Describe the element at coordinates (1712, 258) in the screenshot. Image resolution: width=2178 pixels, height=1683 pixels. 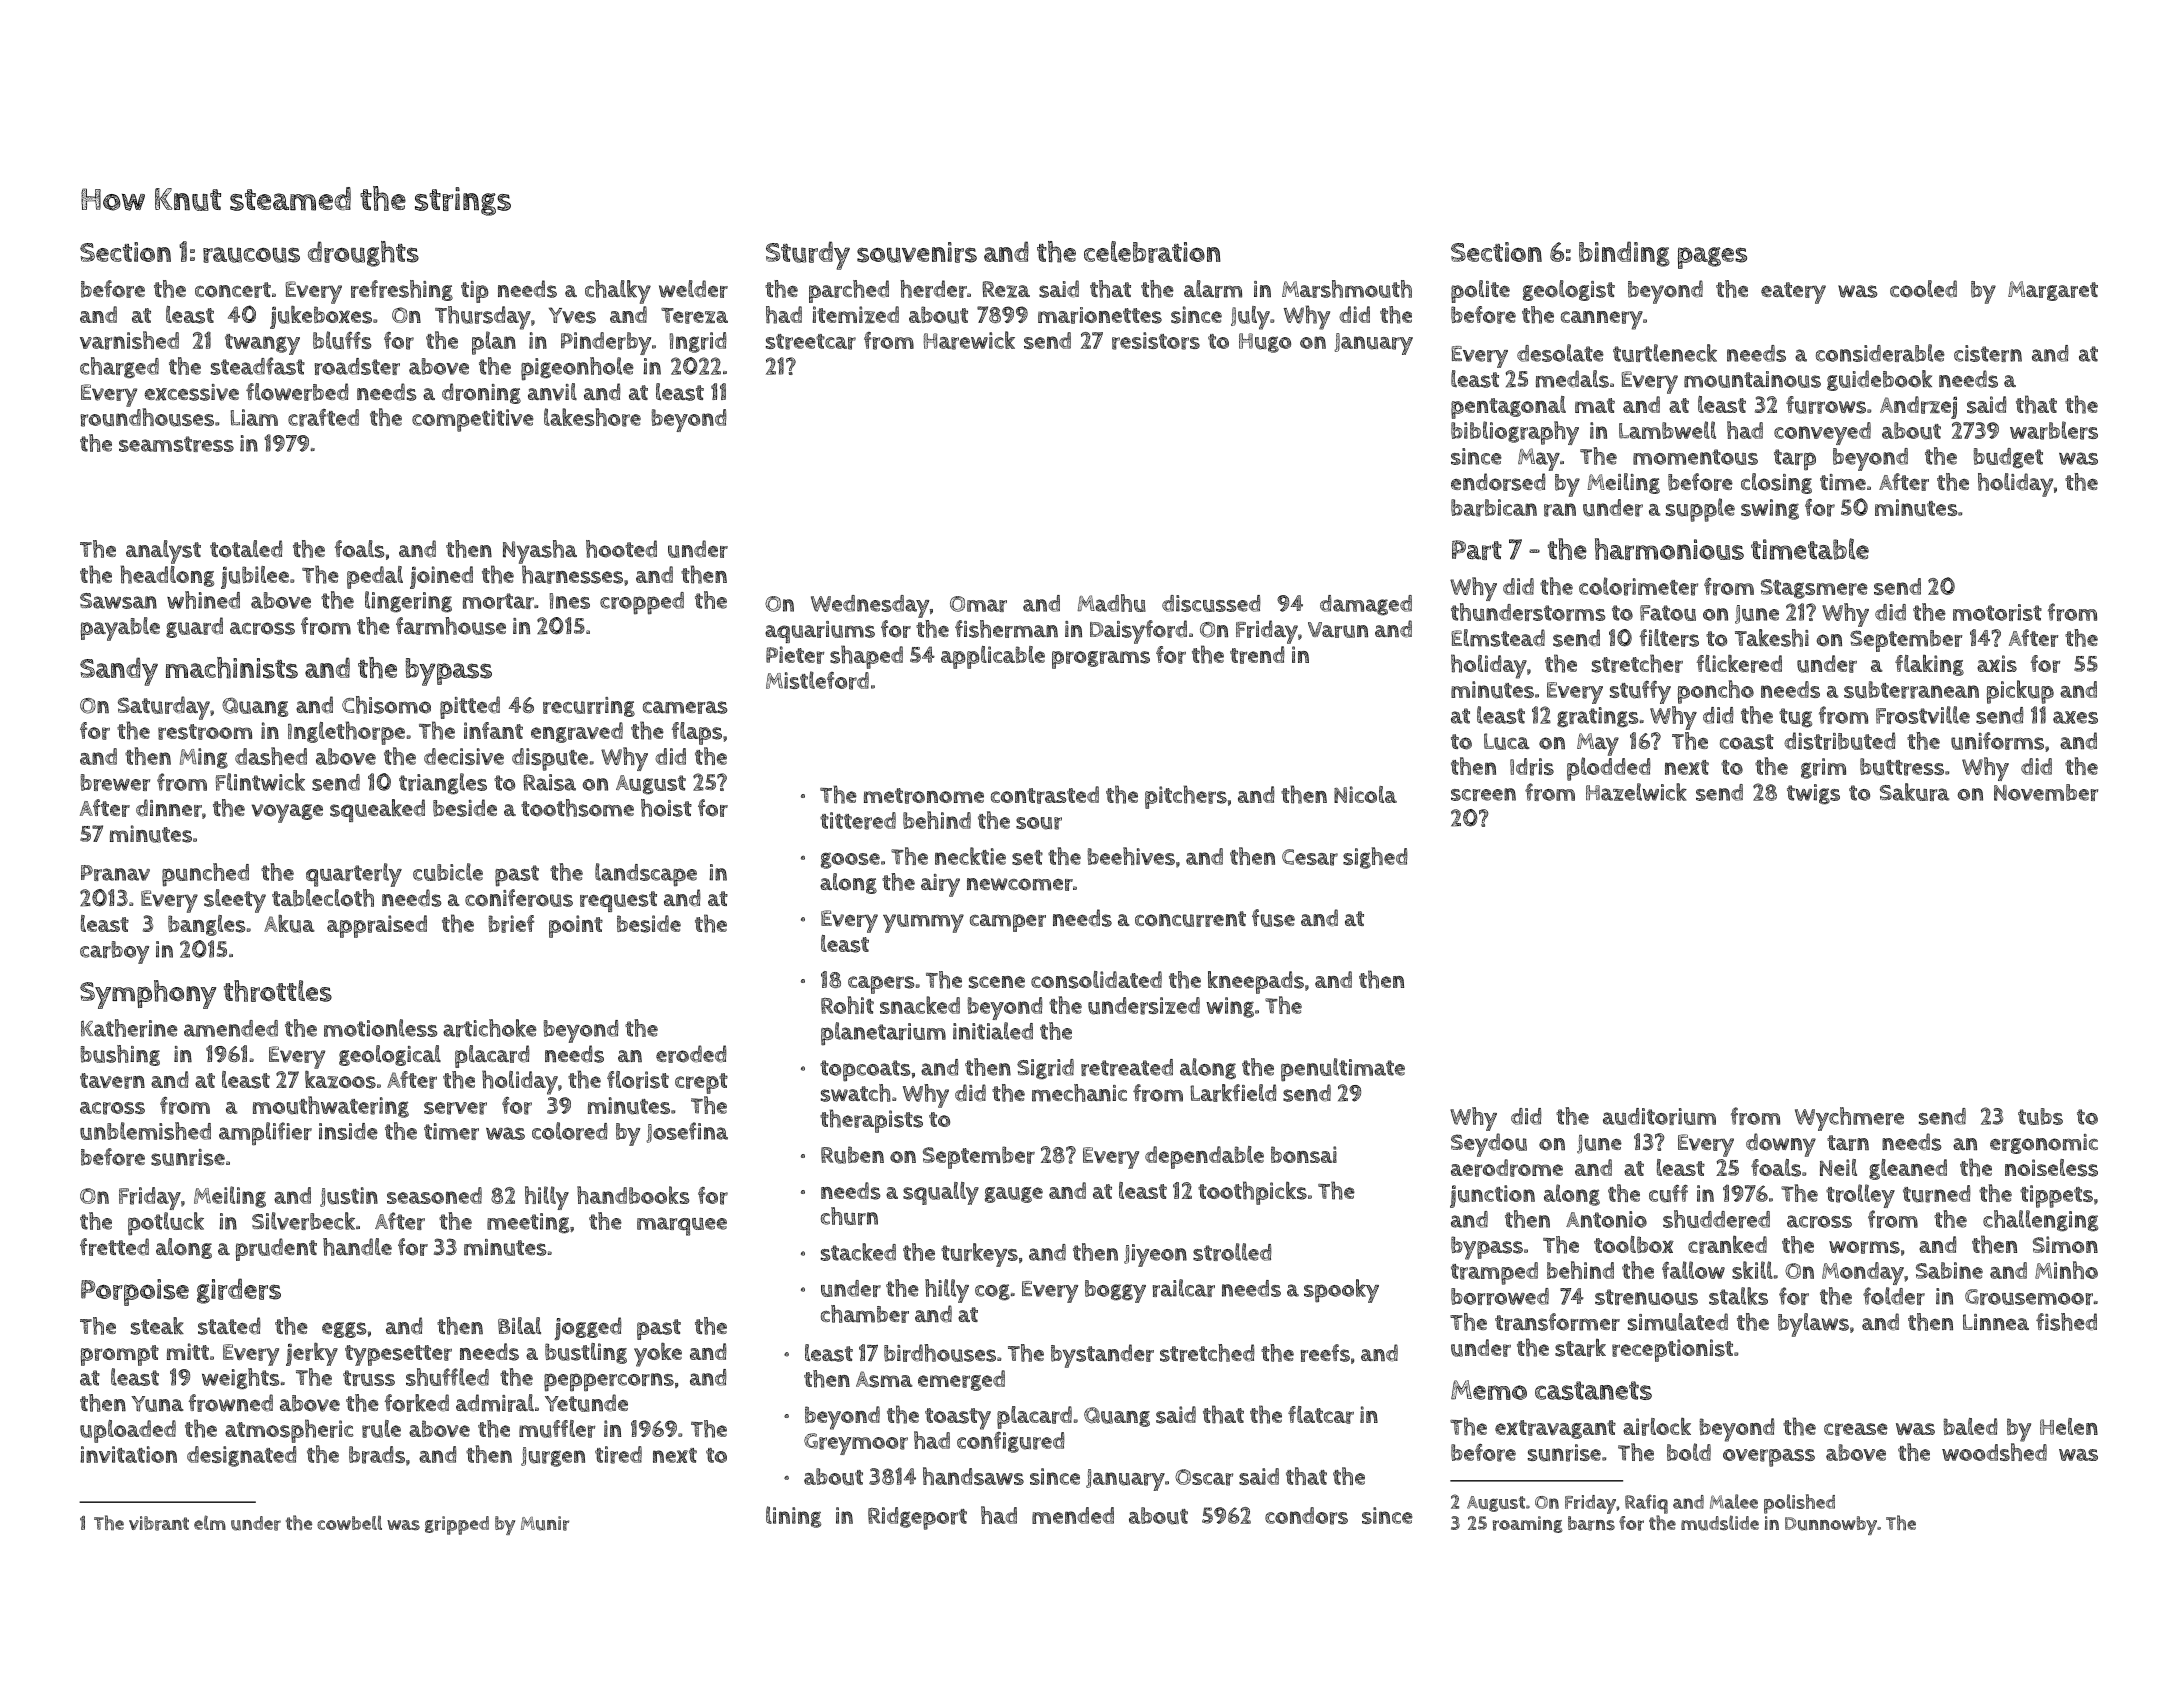
I see `pages` at that location.
